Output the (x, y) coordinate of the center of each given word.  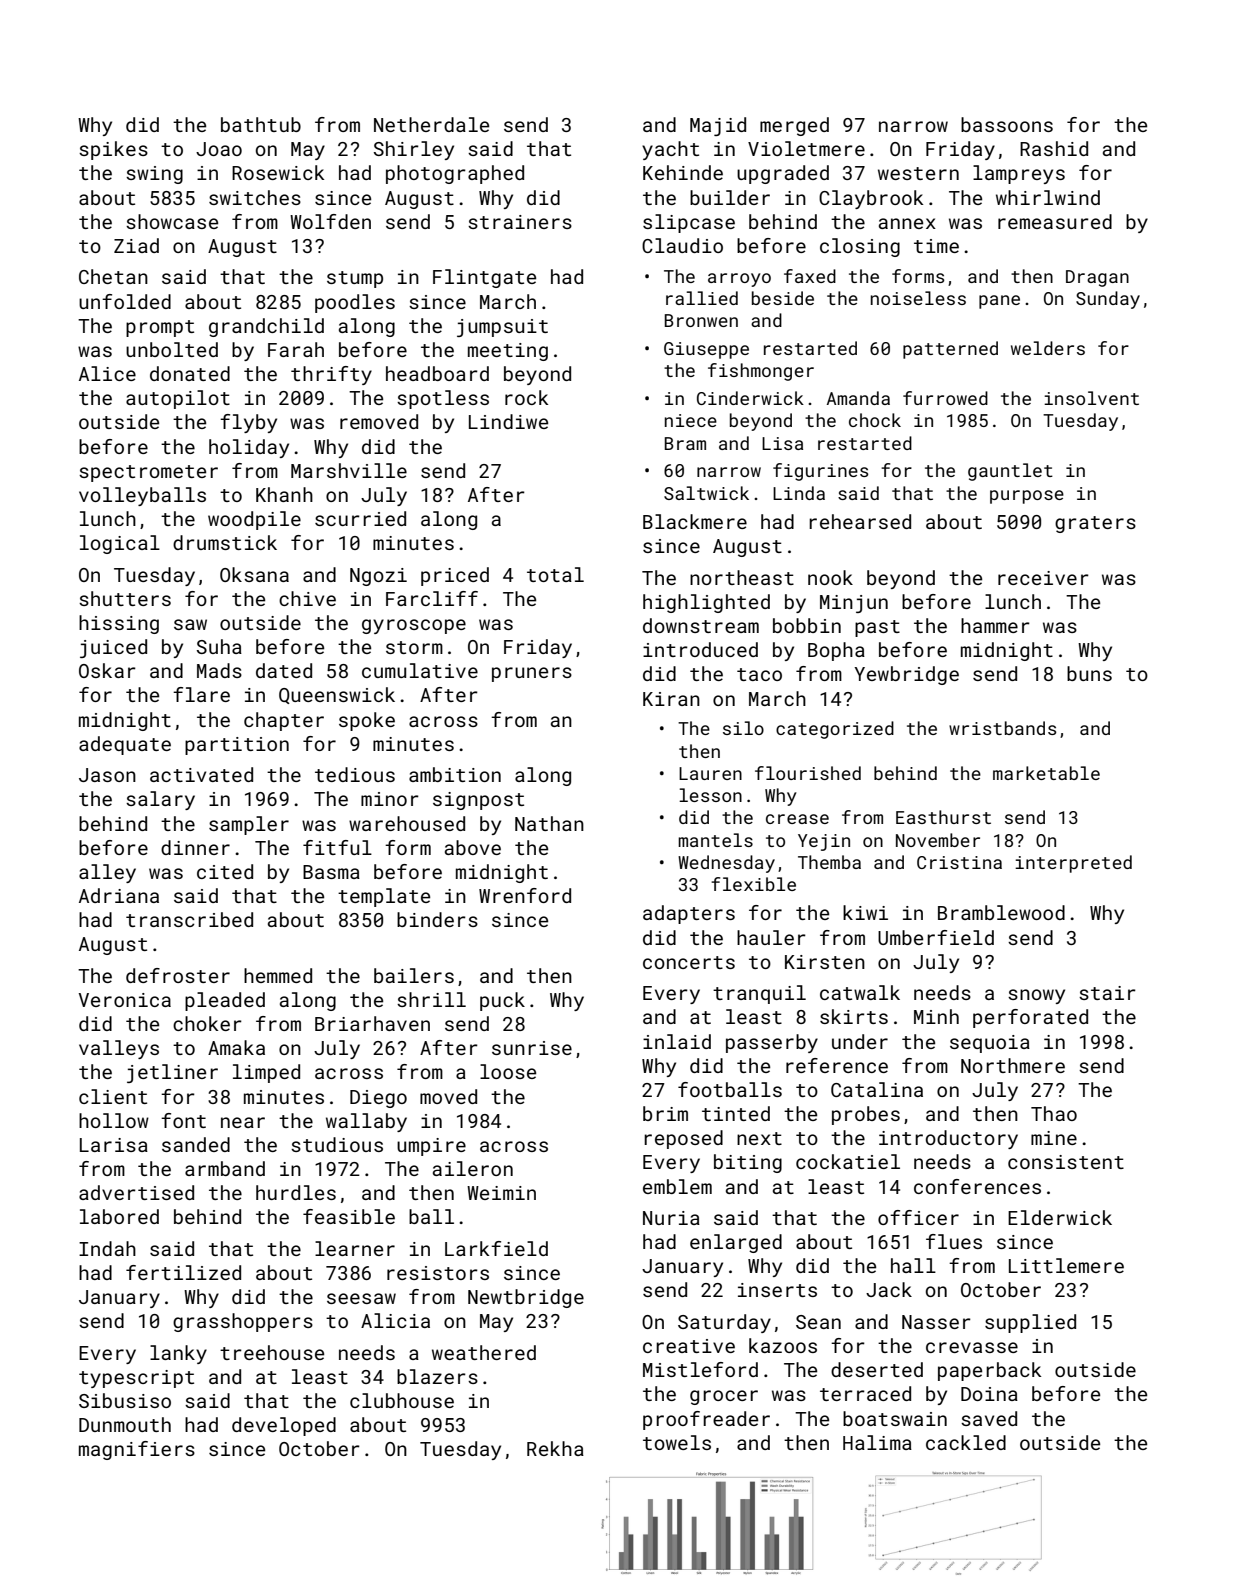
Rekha (555, 1448)
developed (284, 1426)
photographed (455, 174)
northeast (742, 577)
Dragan (1097, 278)
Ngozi (378, 577)
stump (355, 279)
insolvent (1091, 398)
